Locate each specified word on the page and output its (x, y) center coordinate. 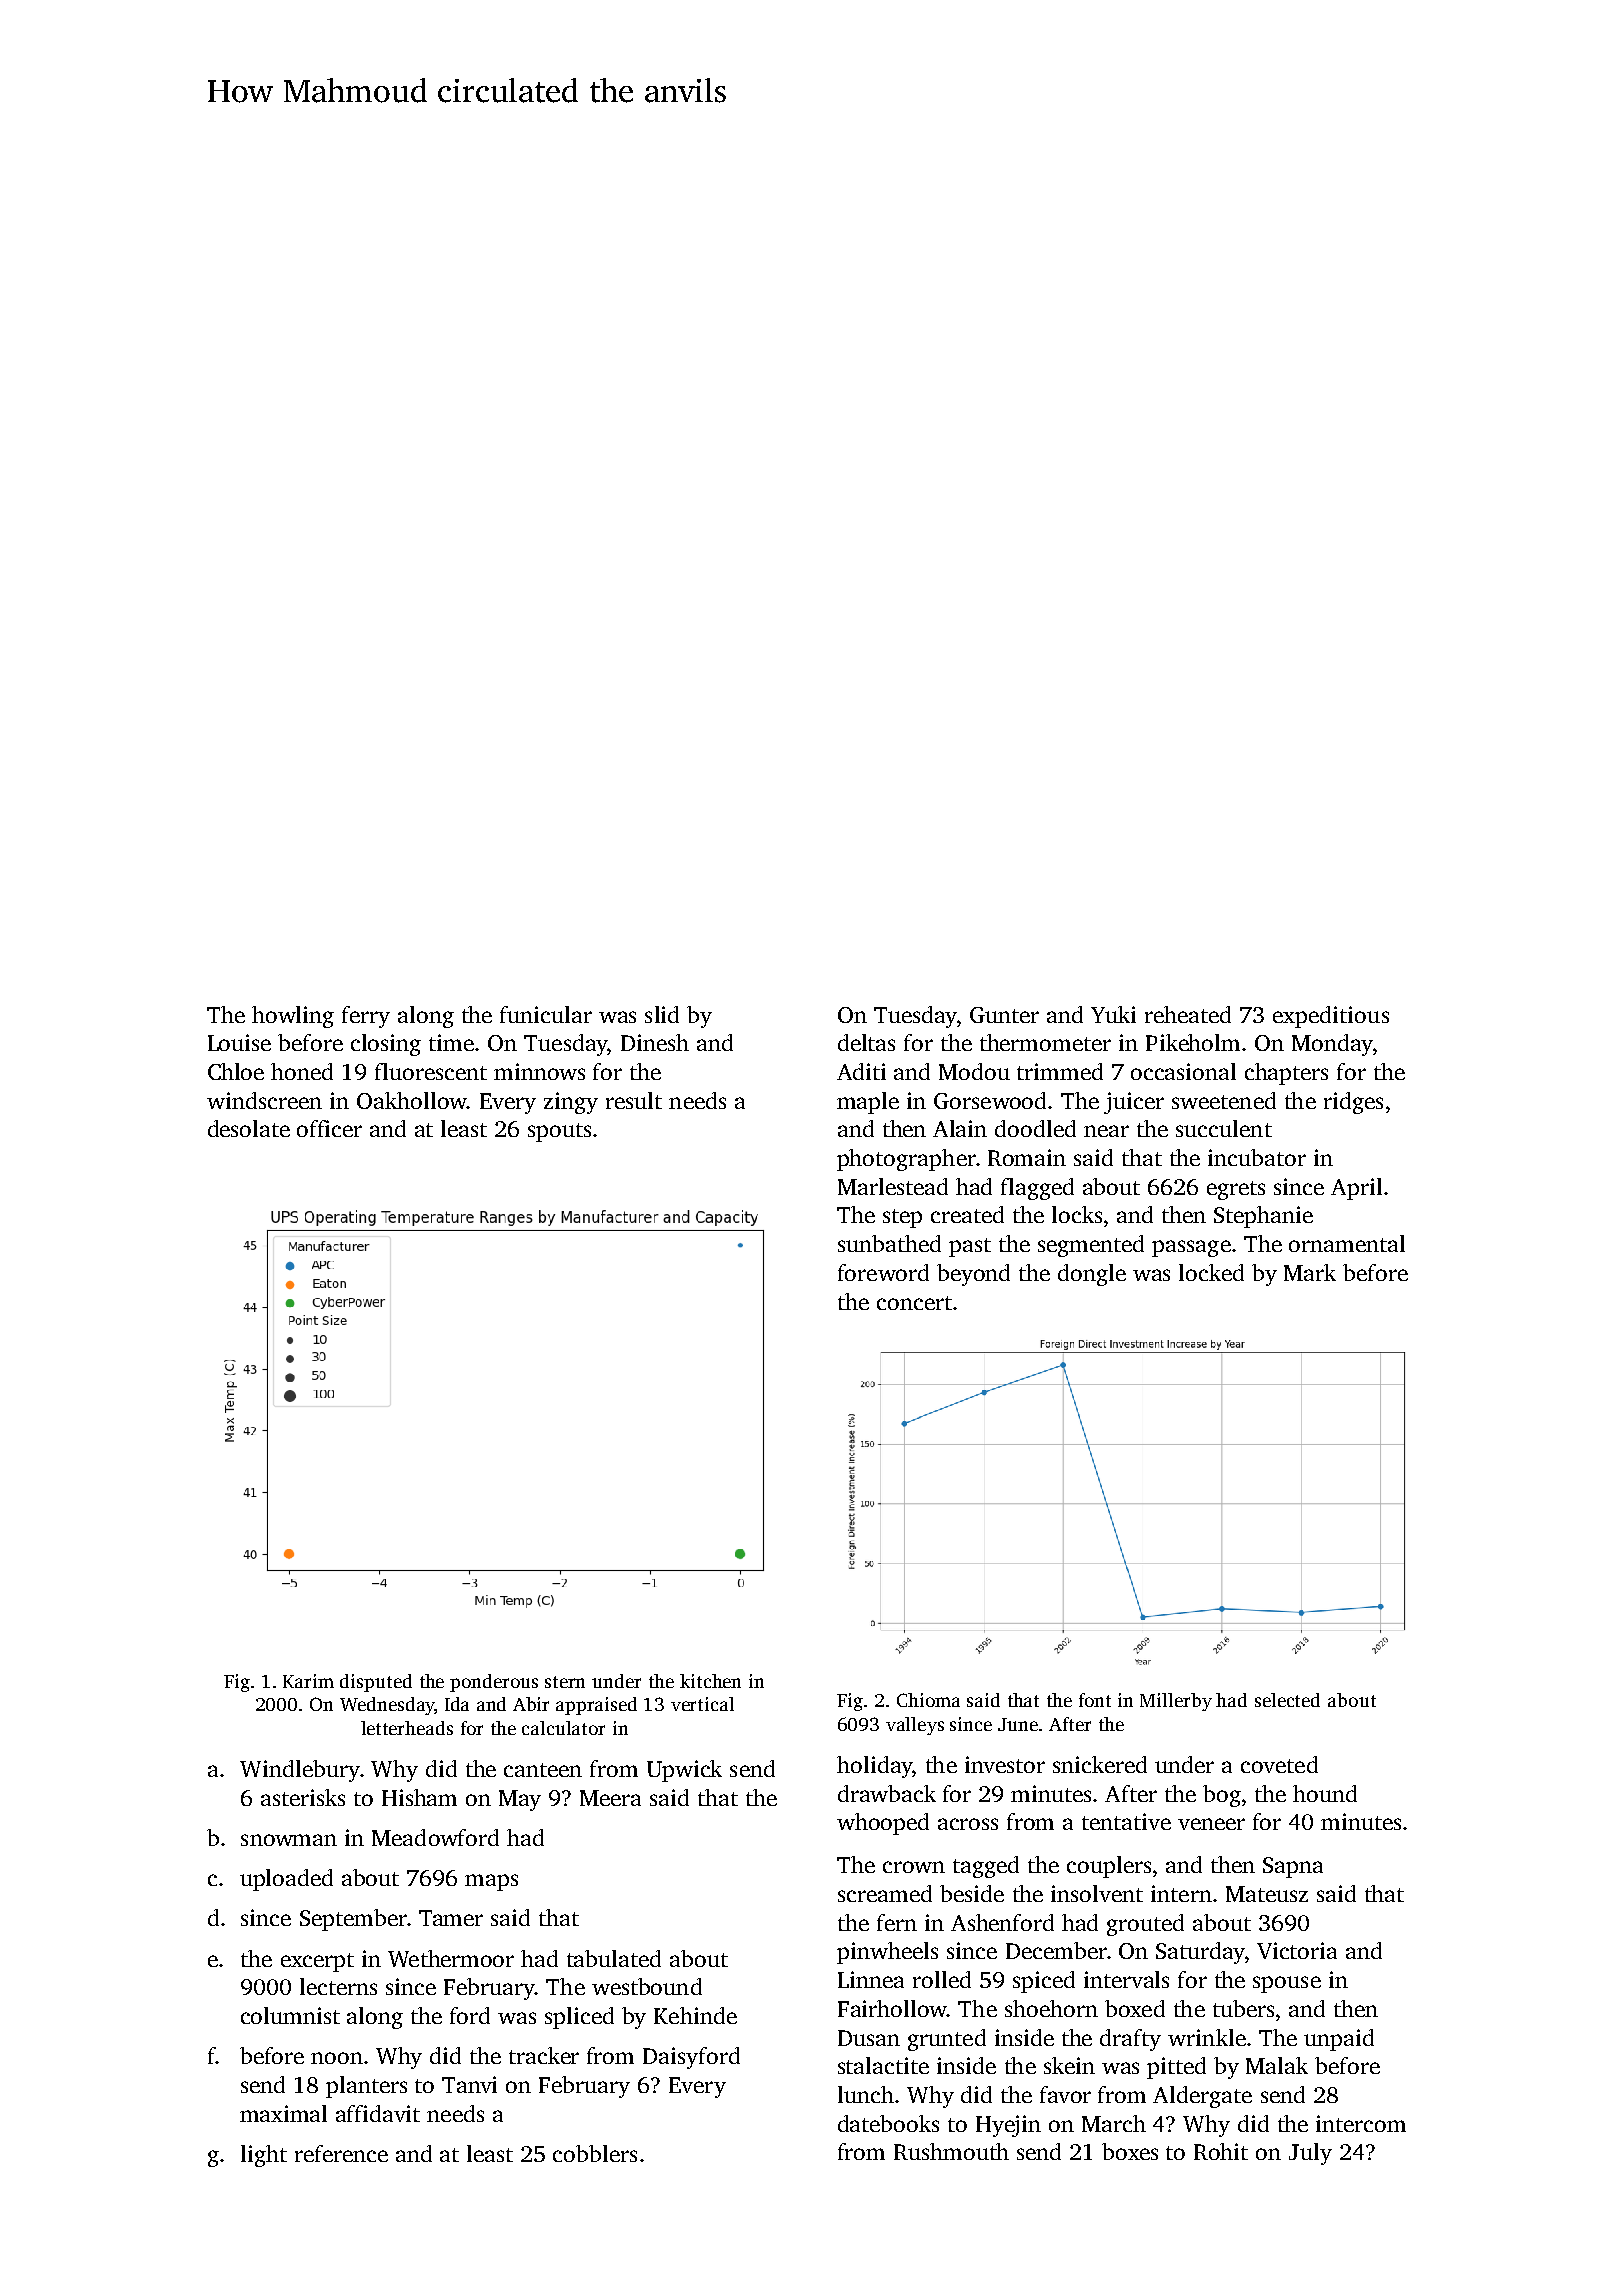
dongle (1092, 1275)
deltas (866, 1042)
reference (341, 2153)
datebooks (888, 2123)
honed (302, 1071)
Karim (308, 1681)
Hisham (419, 1797)
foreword (883, 1272)
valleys (915, 1726)
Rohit (1221, 2151)
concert (914, 1303)
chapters (1286, 1074)
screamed (885, 1893)
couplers (1109, 1867)
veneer (1211, 1824)
